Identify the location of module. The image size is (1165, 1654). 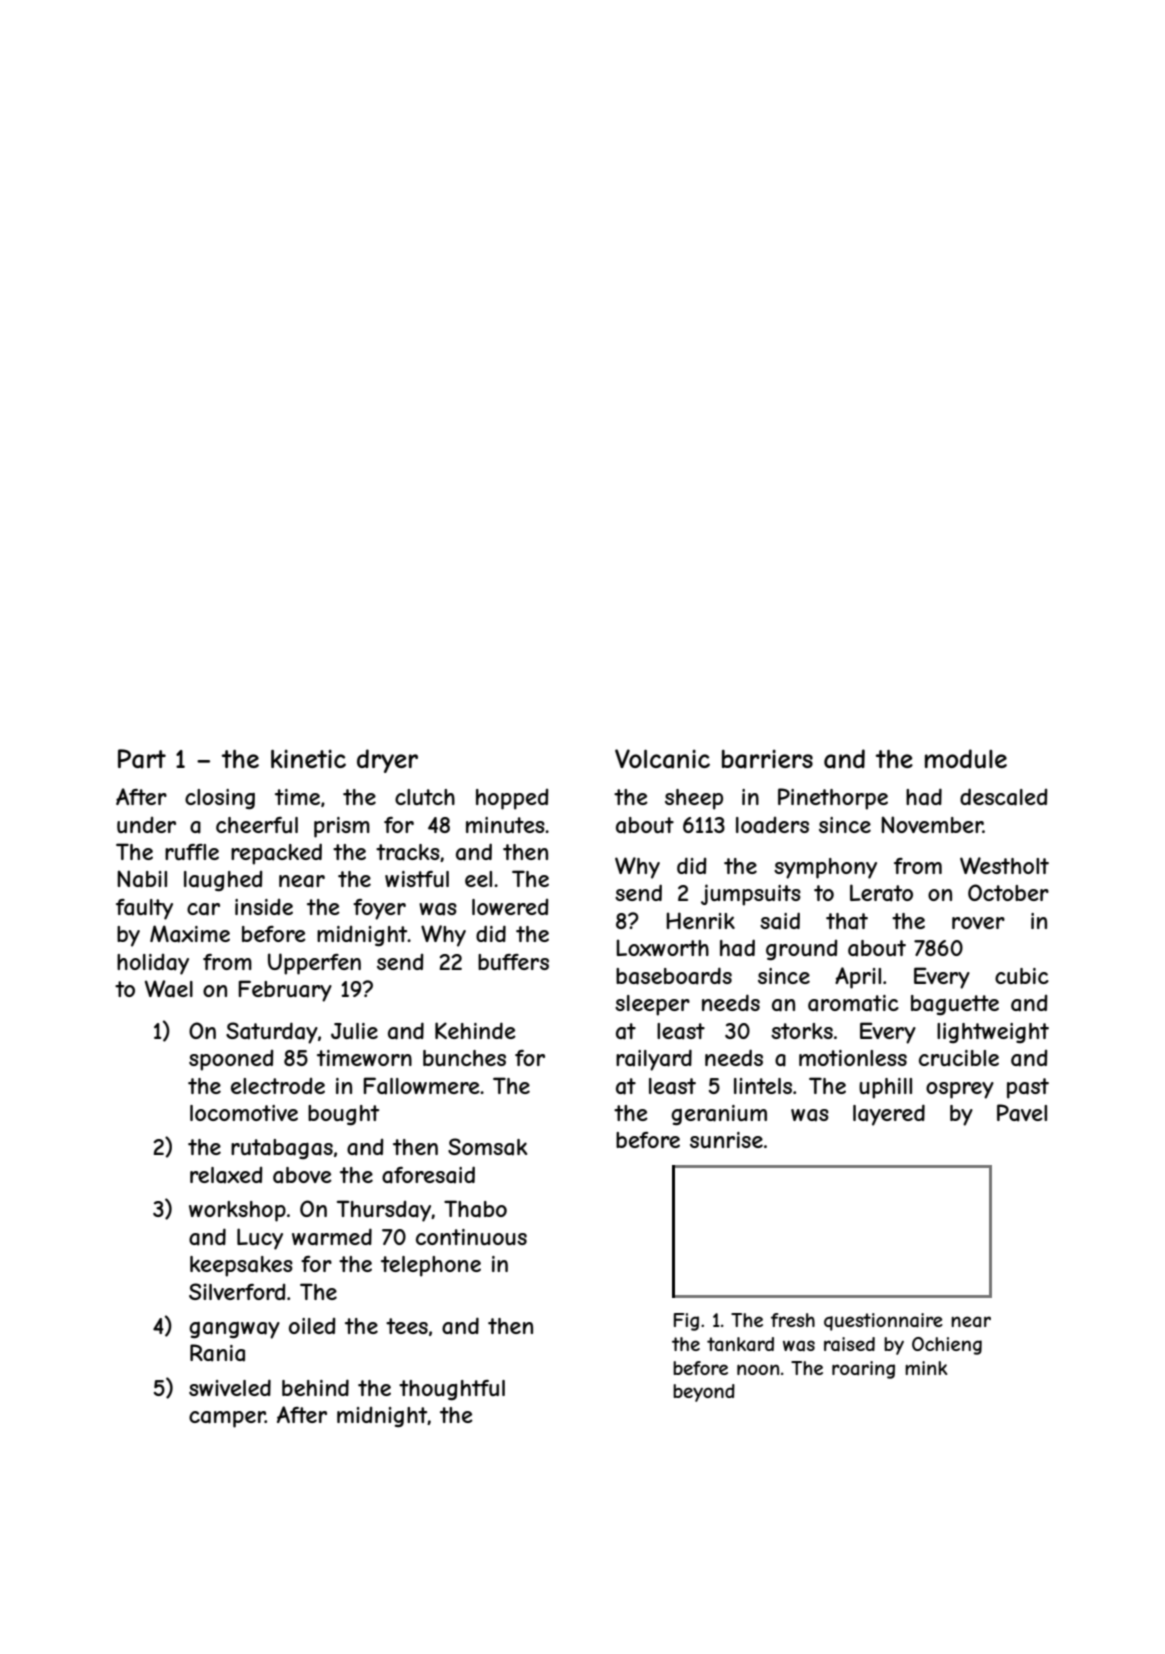
(966, 758).
